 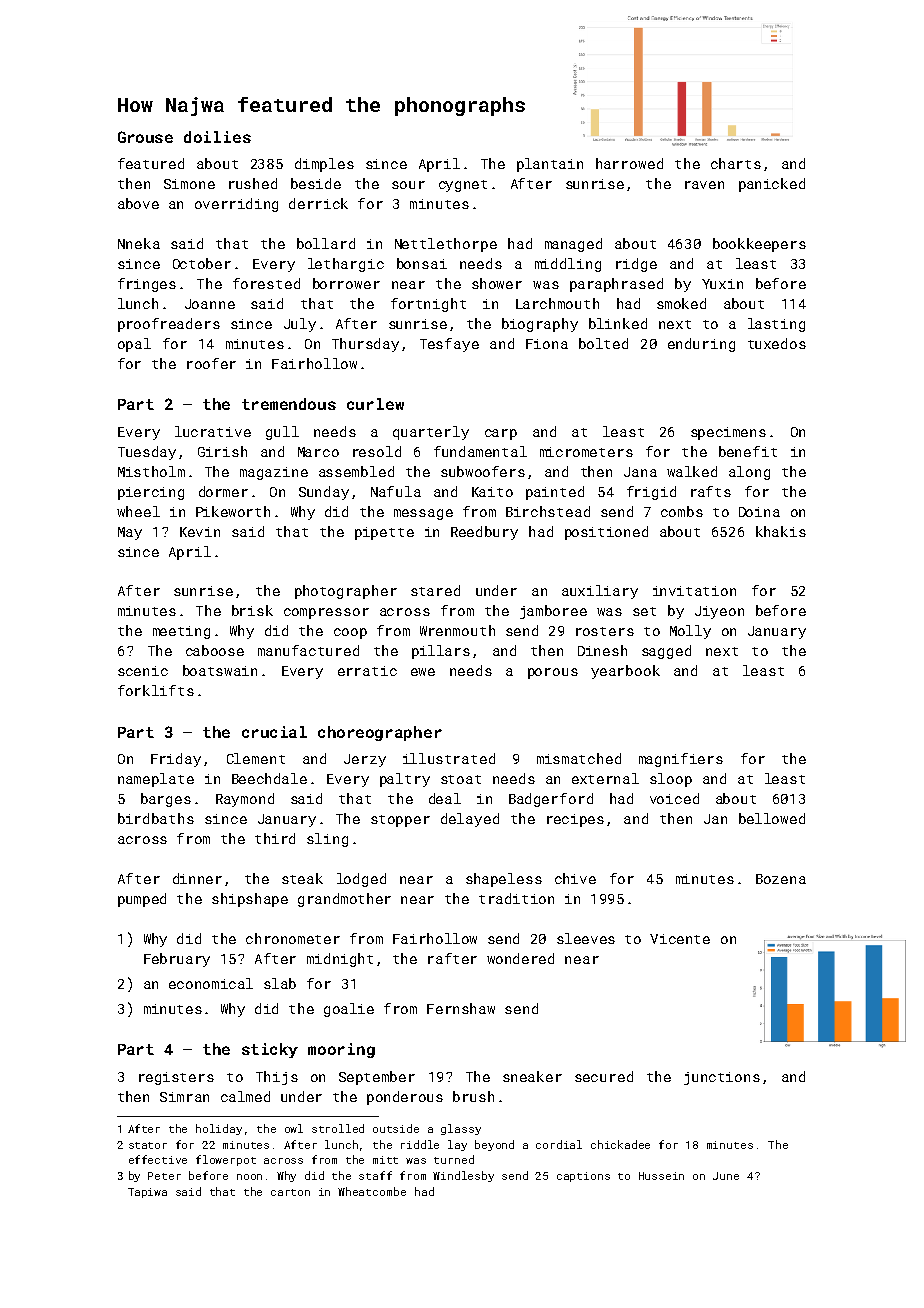 What do you see at coordinates (605, 778) in the document?
I see `external` at bounding box center [605, 778].
